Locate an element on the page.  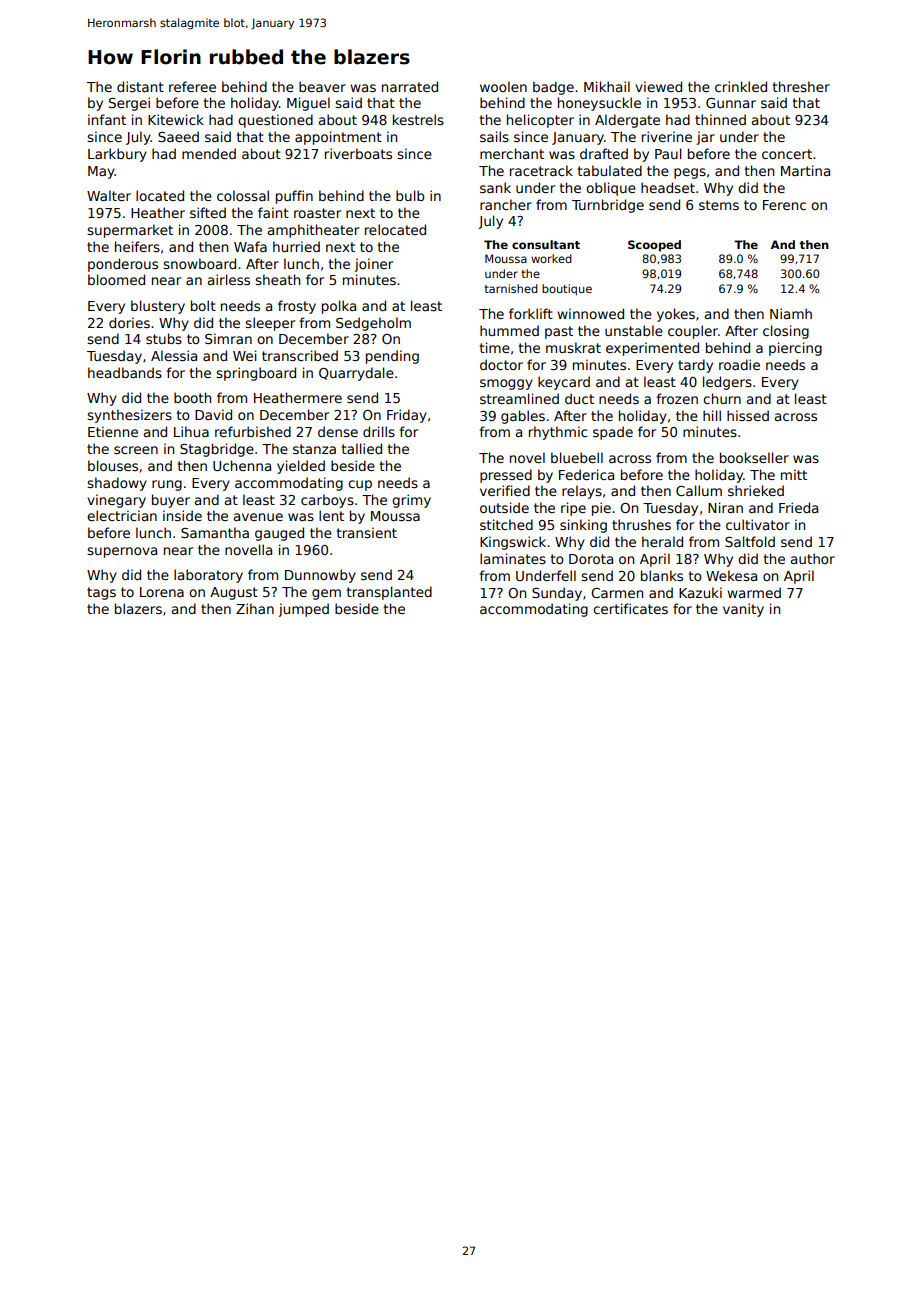
Samantha is located at coordinates (215, 532).
